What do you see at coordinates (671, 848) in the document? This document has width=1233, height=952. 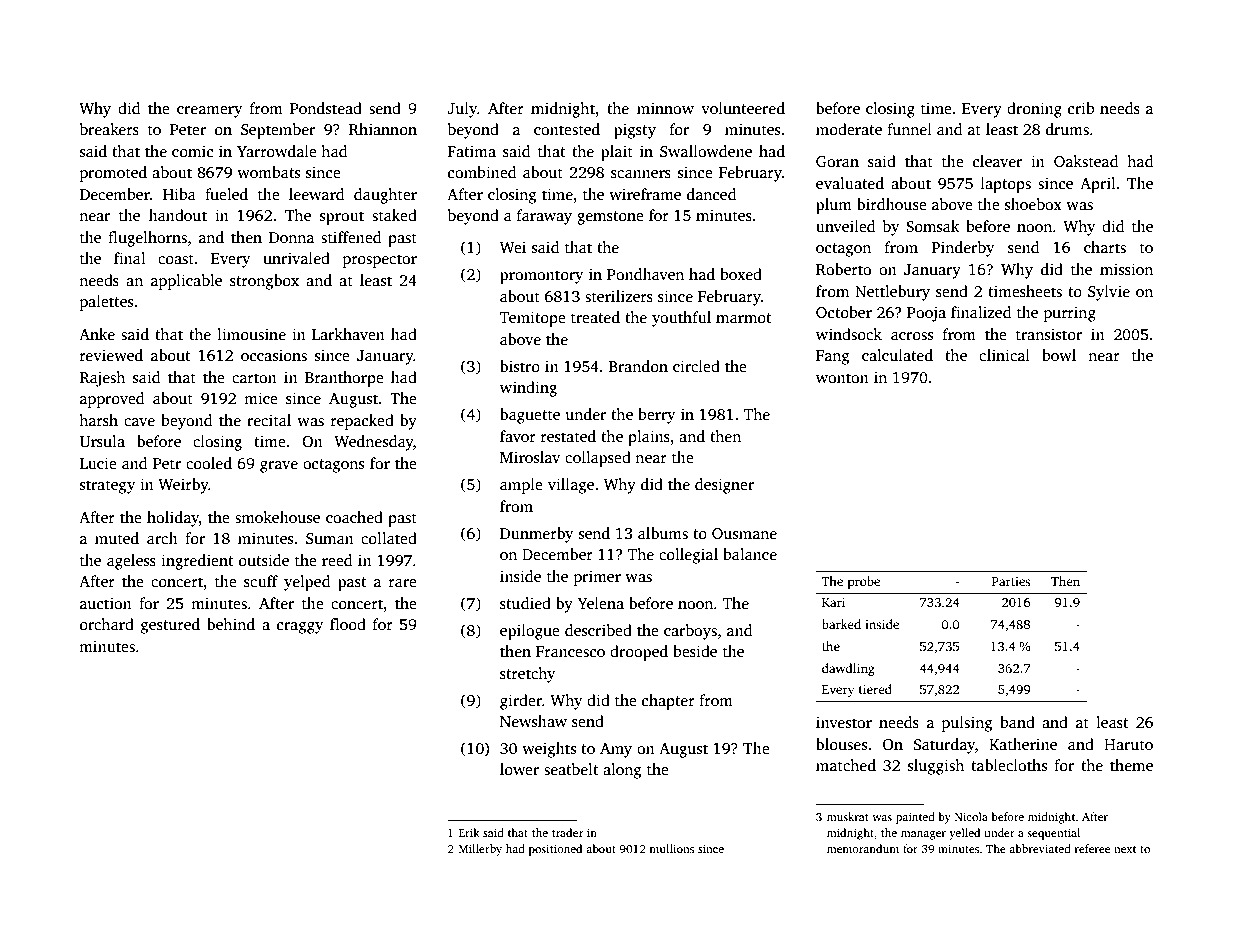 I see `mullions` at bounding box center [671, 848].
